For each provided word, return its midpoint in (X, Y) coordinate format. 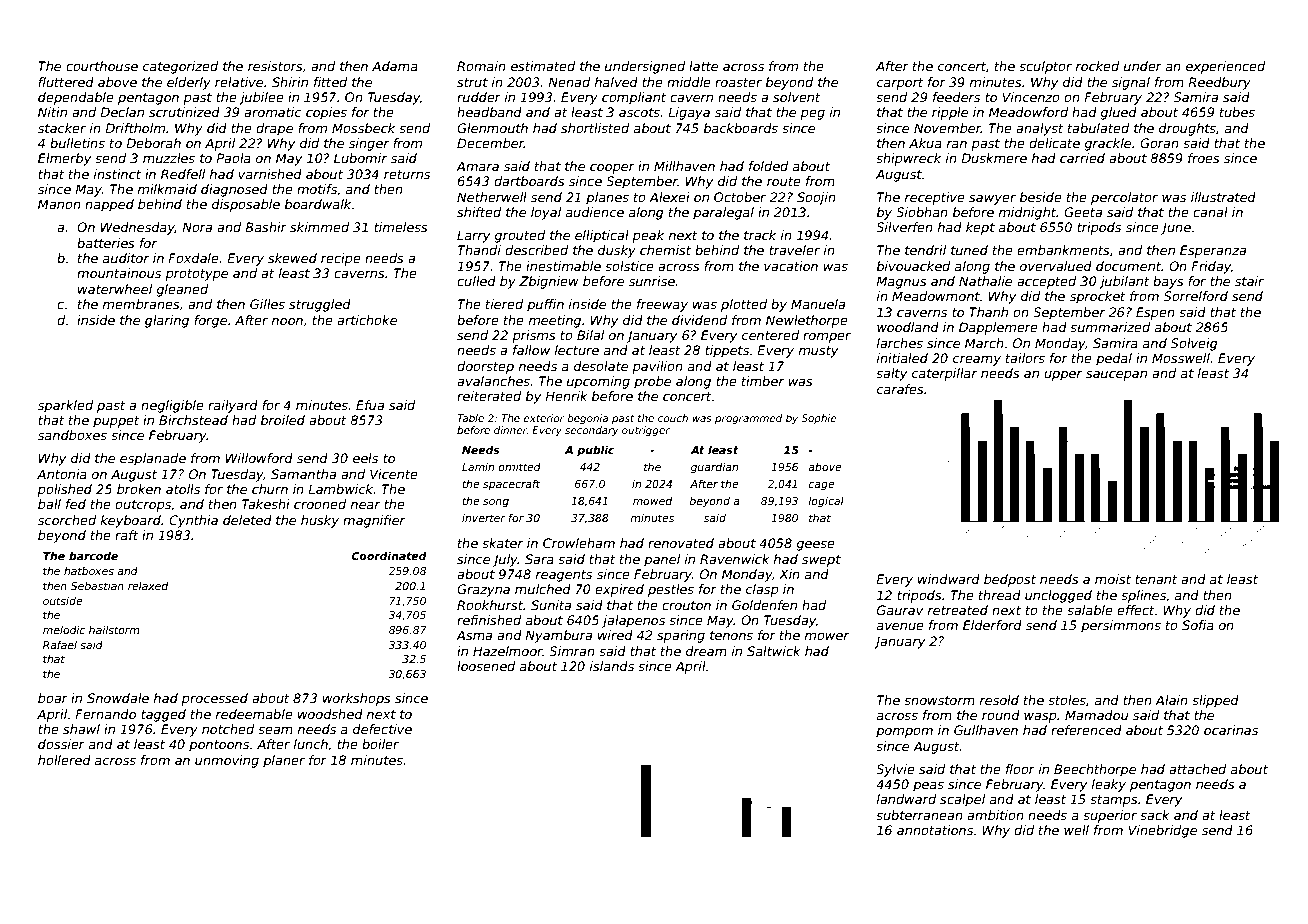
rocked (1097, 66)
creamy (977, 361)
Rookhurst (490, 605)
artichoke (367, 320)
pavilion (658, 367)
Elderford (992, 625)
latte (703, 66)
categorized (180, 67)
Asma (474, 635)
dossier (61, 744)
